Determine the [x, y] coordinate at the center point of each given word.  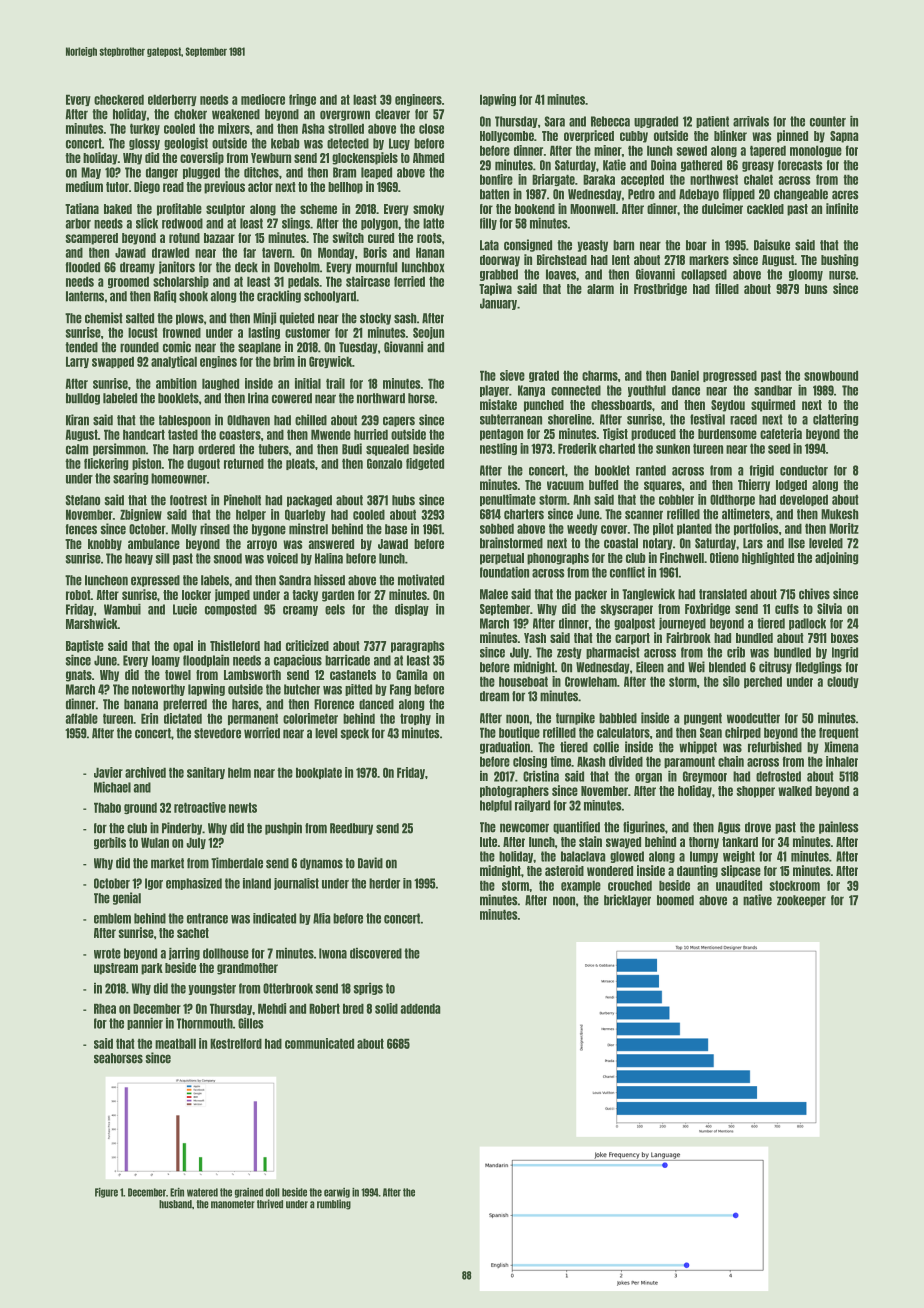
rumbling [334, 1204]
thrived [270, 1204]
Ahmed [428, 158]
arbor [78, 223]
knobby [105, 545]
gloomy [806, 275]
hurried [371, 434]
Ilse [796, 543]
